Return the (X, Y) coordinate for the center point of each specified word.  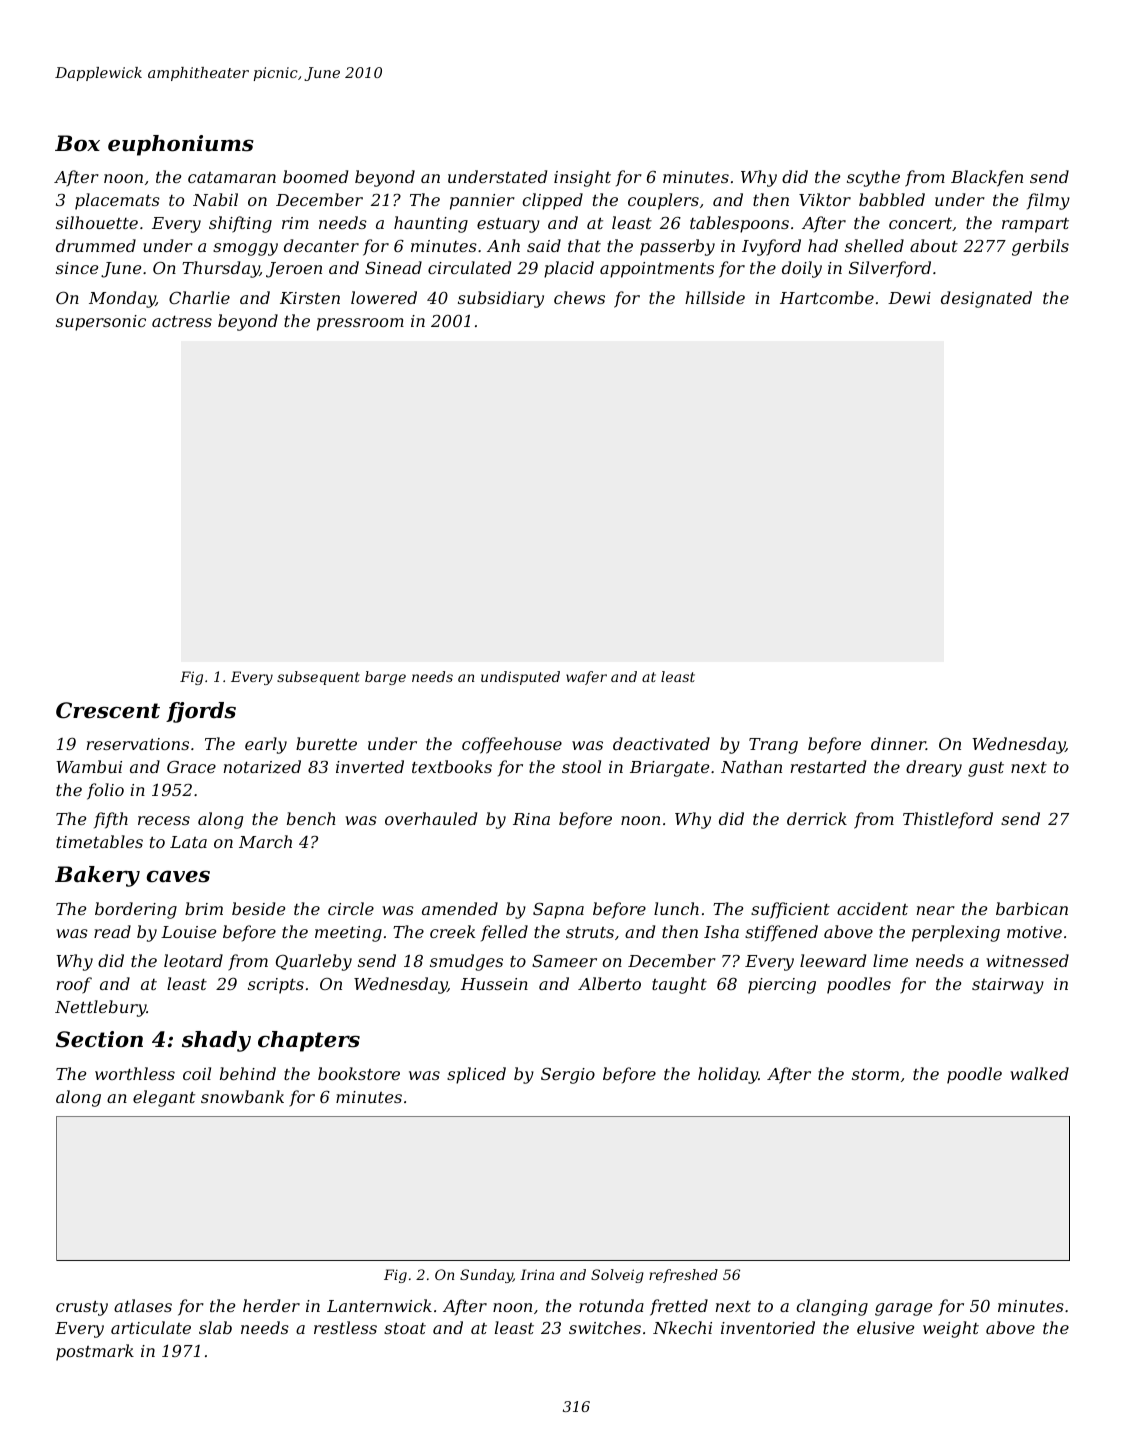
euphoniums (181, 145)
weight (951, 1329)
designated (986, 299)
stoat (405, 1328)
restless (345, 1327)
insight (582, 178)
